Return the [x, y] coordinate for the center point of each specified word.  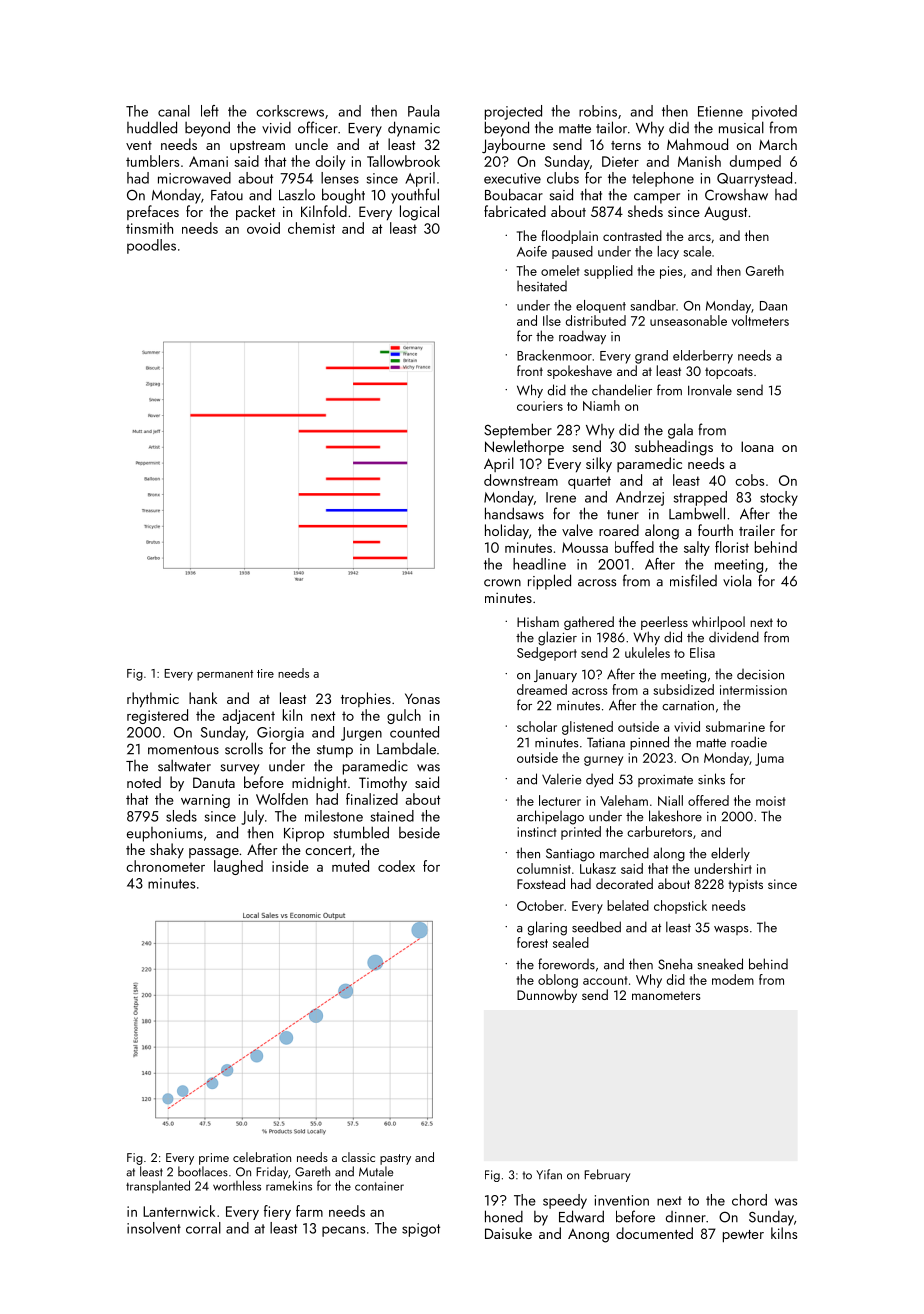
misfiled [693, 580]
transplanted [158, 1186]
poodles [151, 246]
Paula [423, 111]
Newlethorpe [524, 447]
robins [598, 111]
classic [358, 1157]
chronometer [165, 866]
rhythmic [153, 700]
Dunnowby [547, 996]
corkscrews [290, 111]
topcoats [729, 373]
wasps [731, 930]
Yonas [422, 698]
